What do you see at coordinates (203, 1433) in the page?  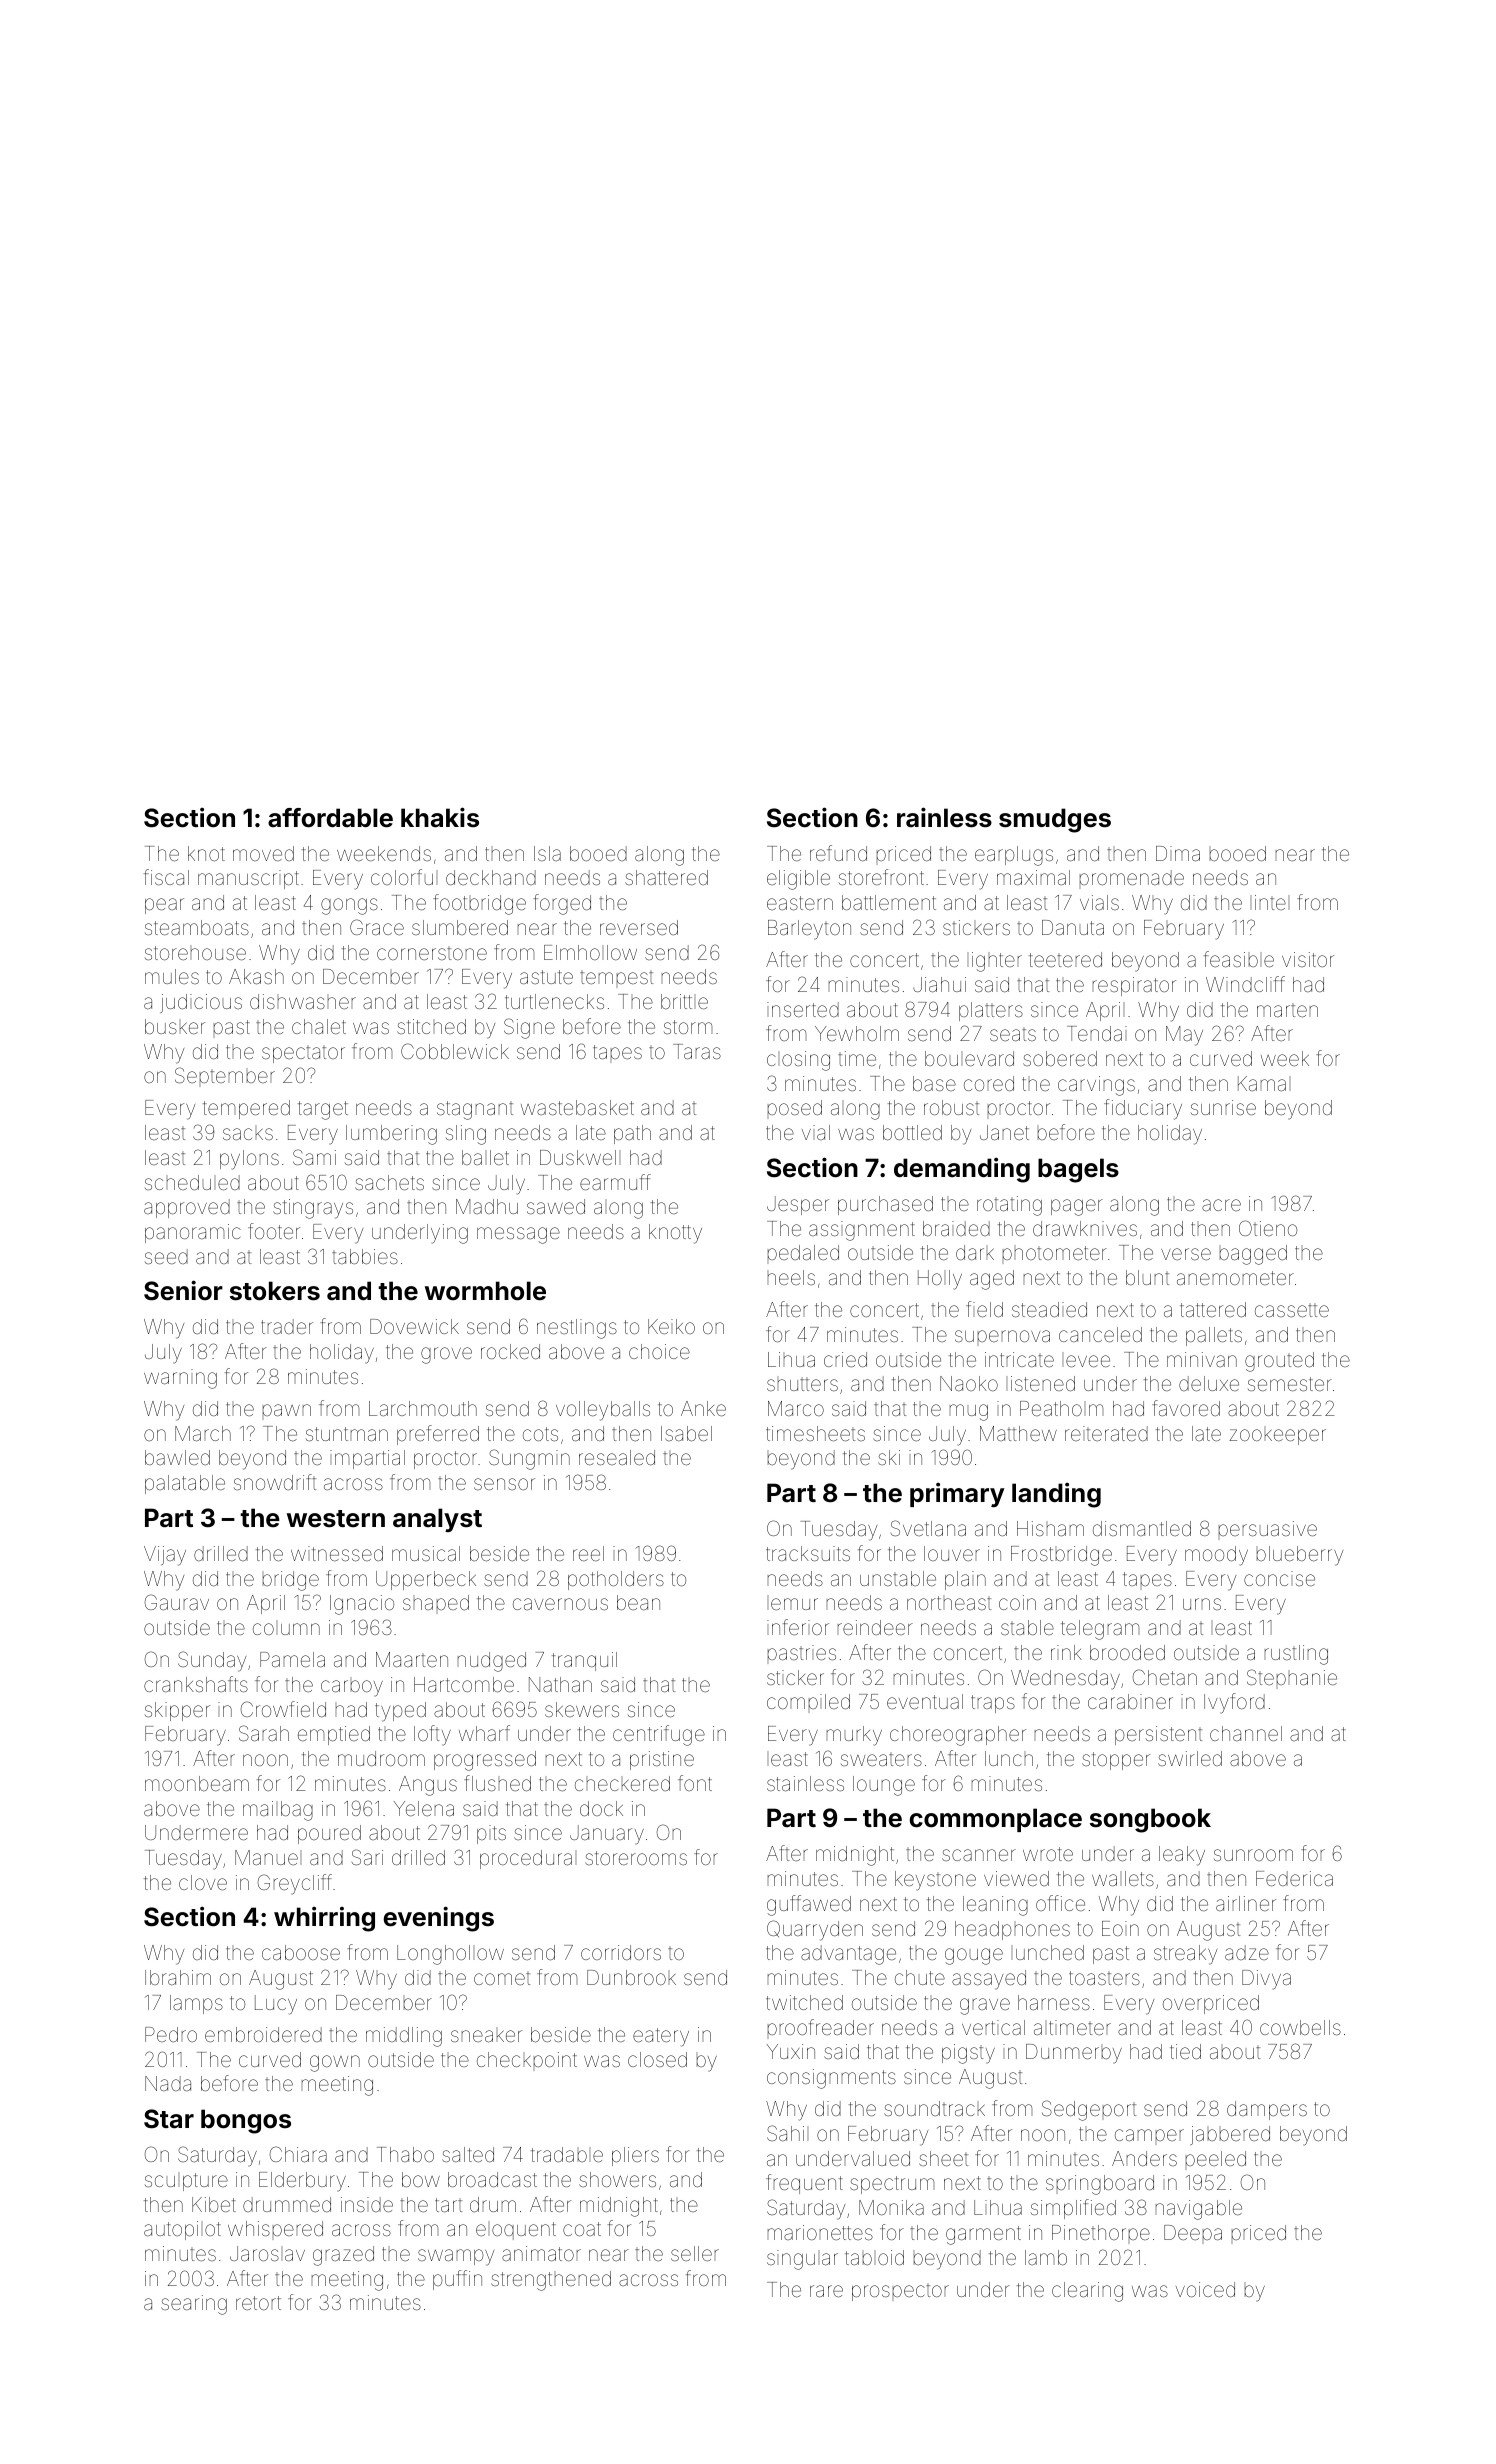 I see `March` at bounding box center [203, 1433].
